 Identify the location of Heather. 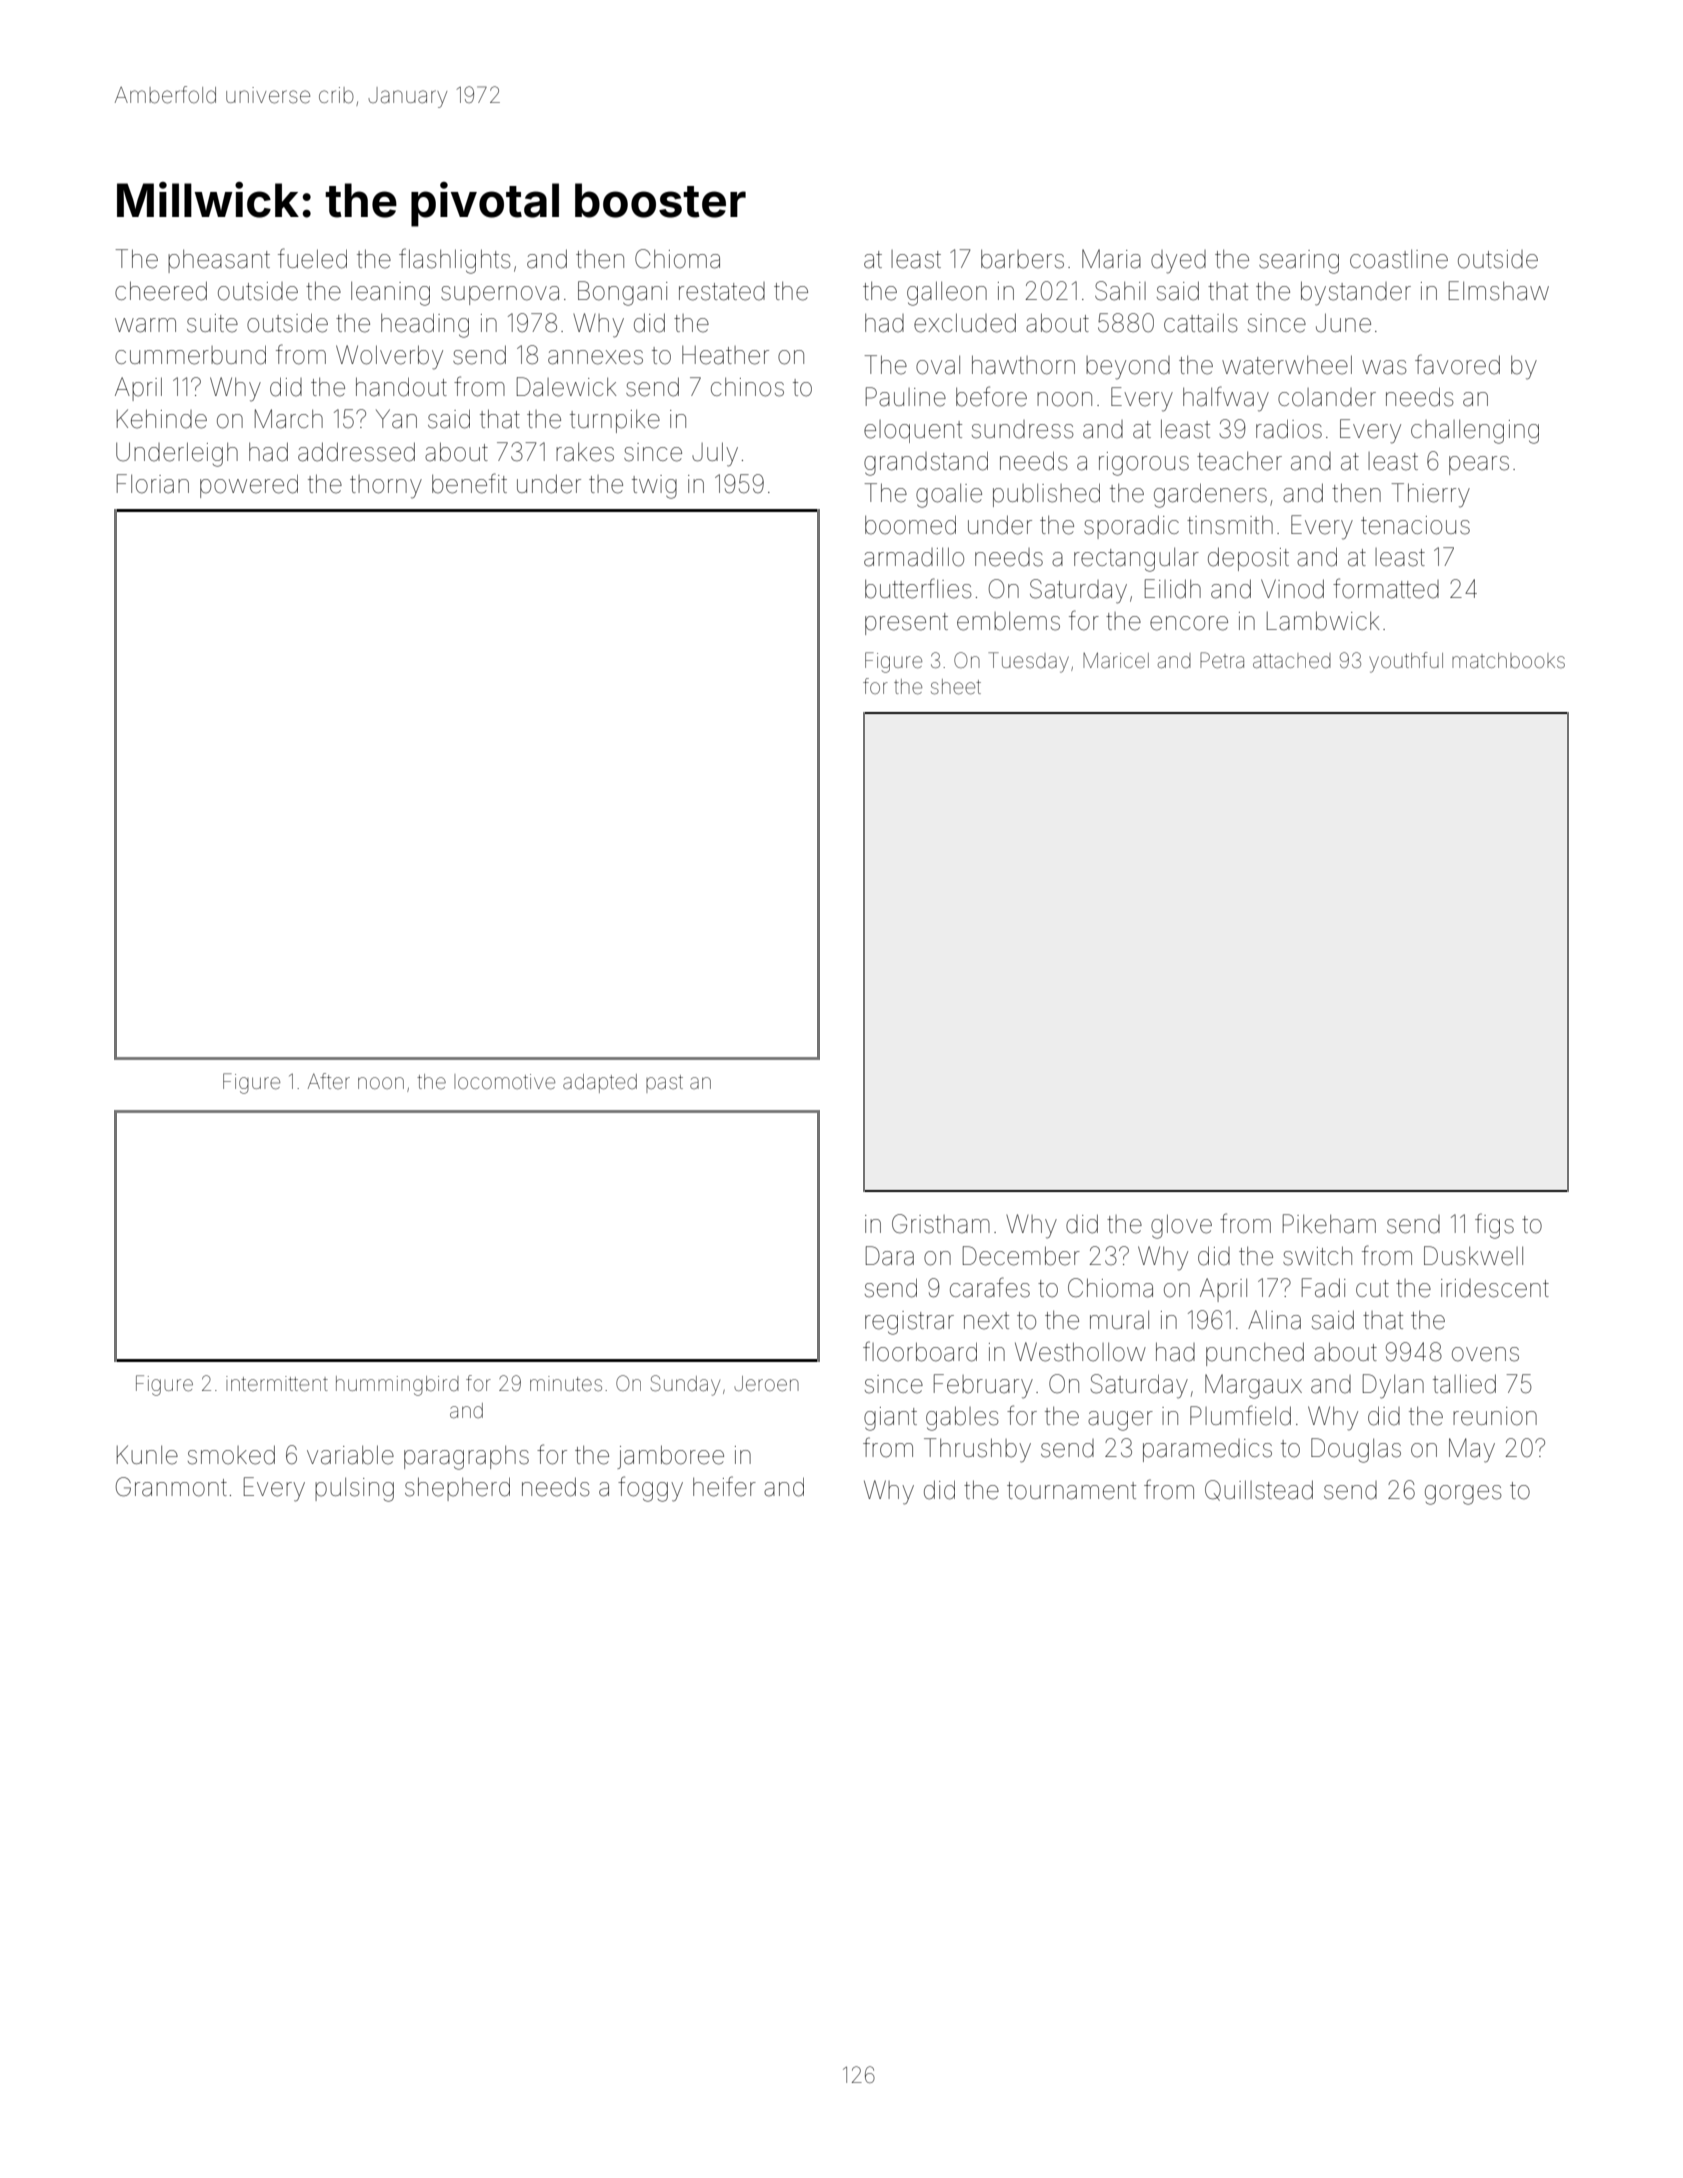
(725, 355).
